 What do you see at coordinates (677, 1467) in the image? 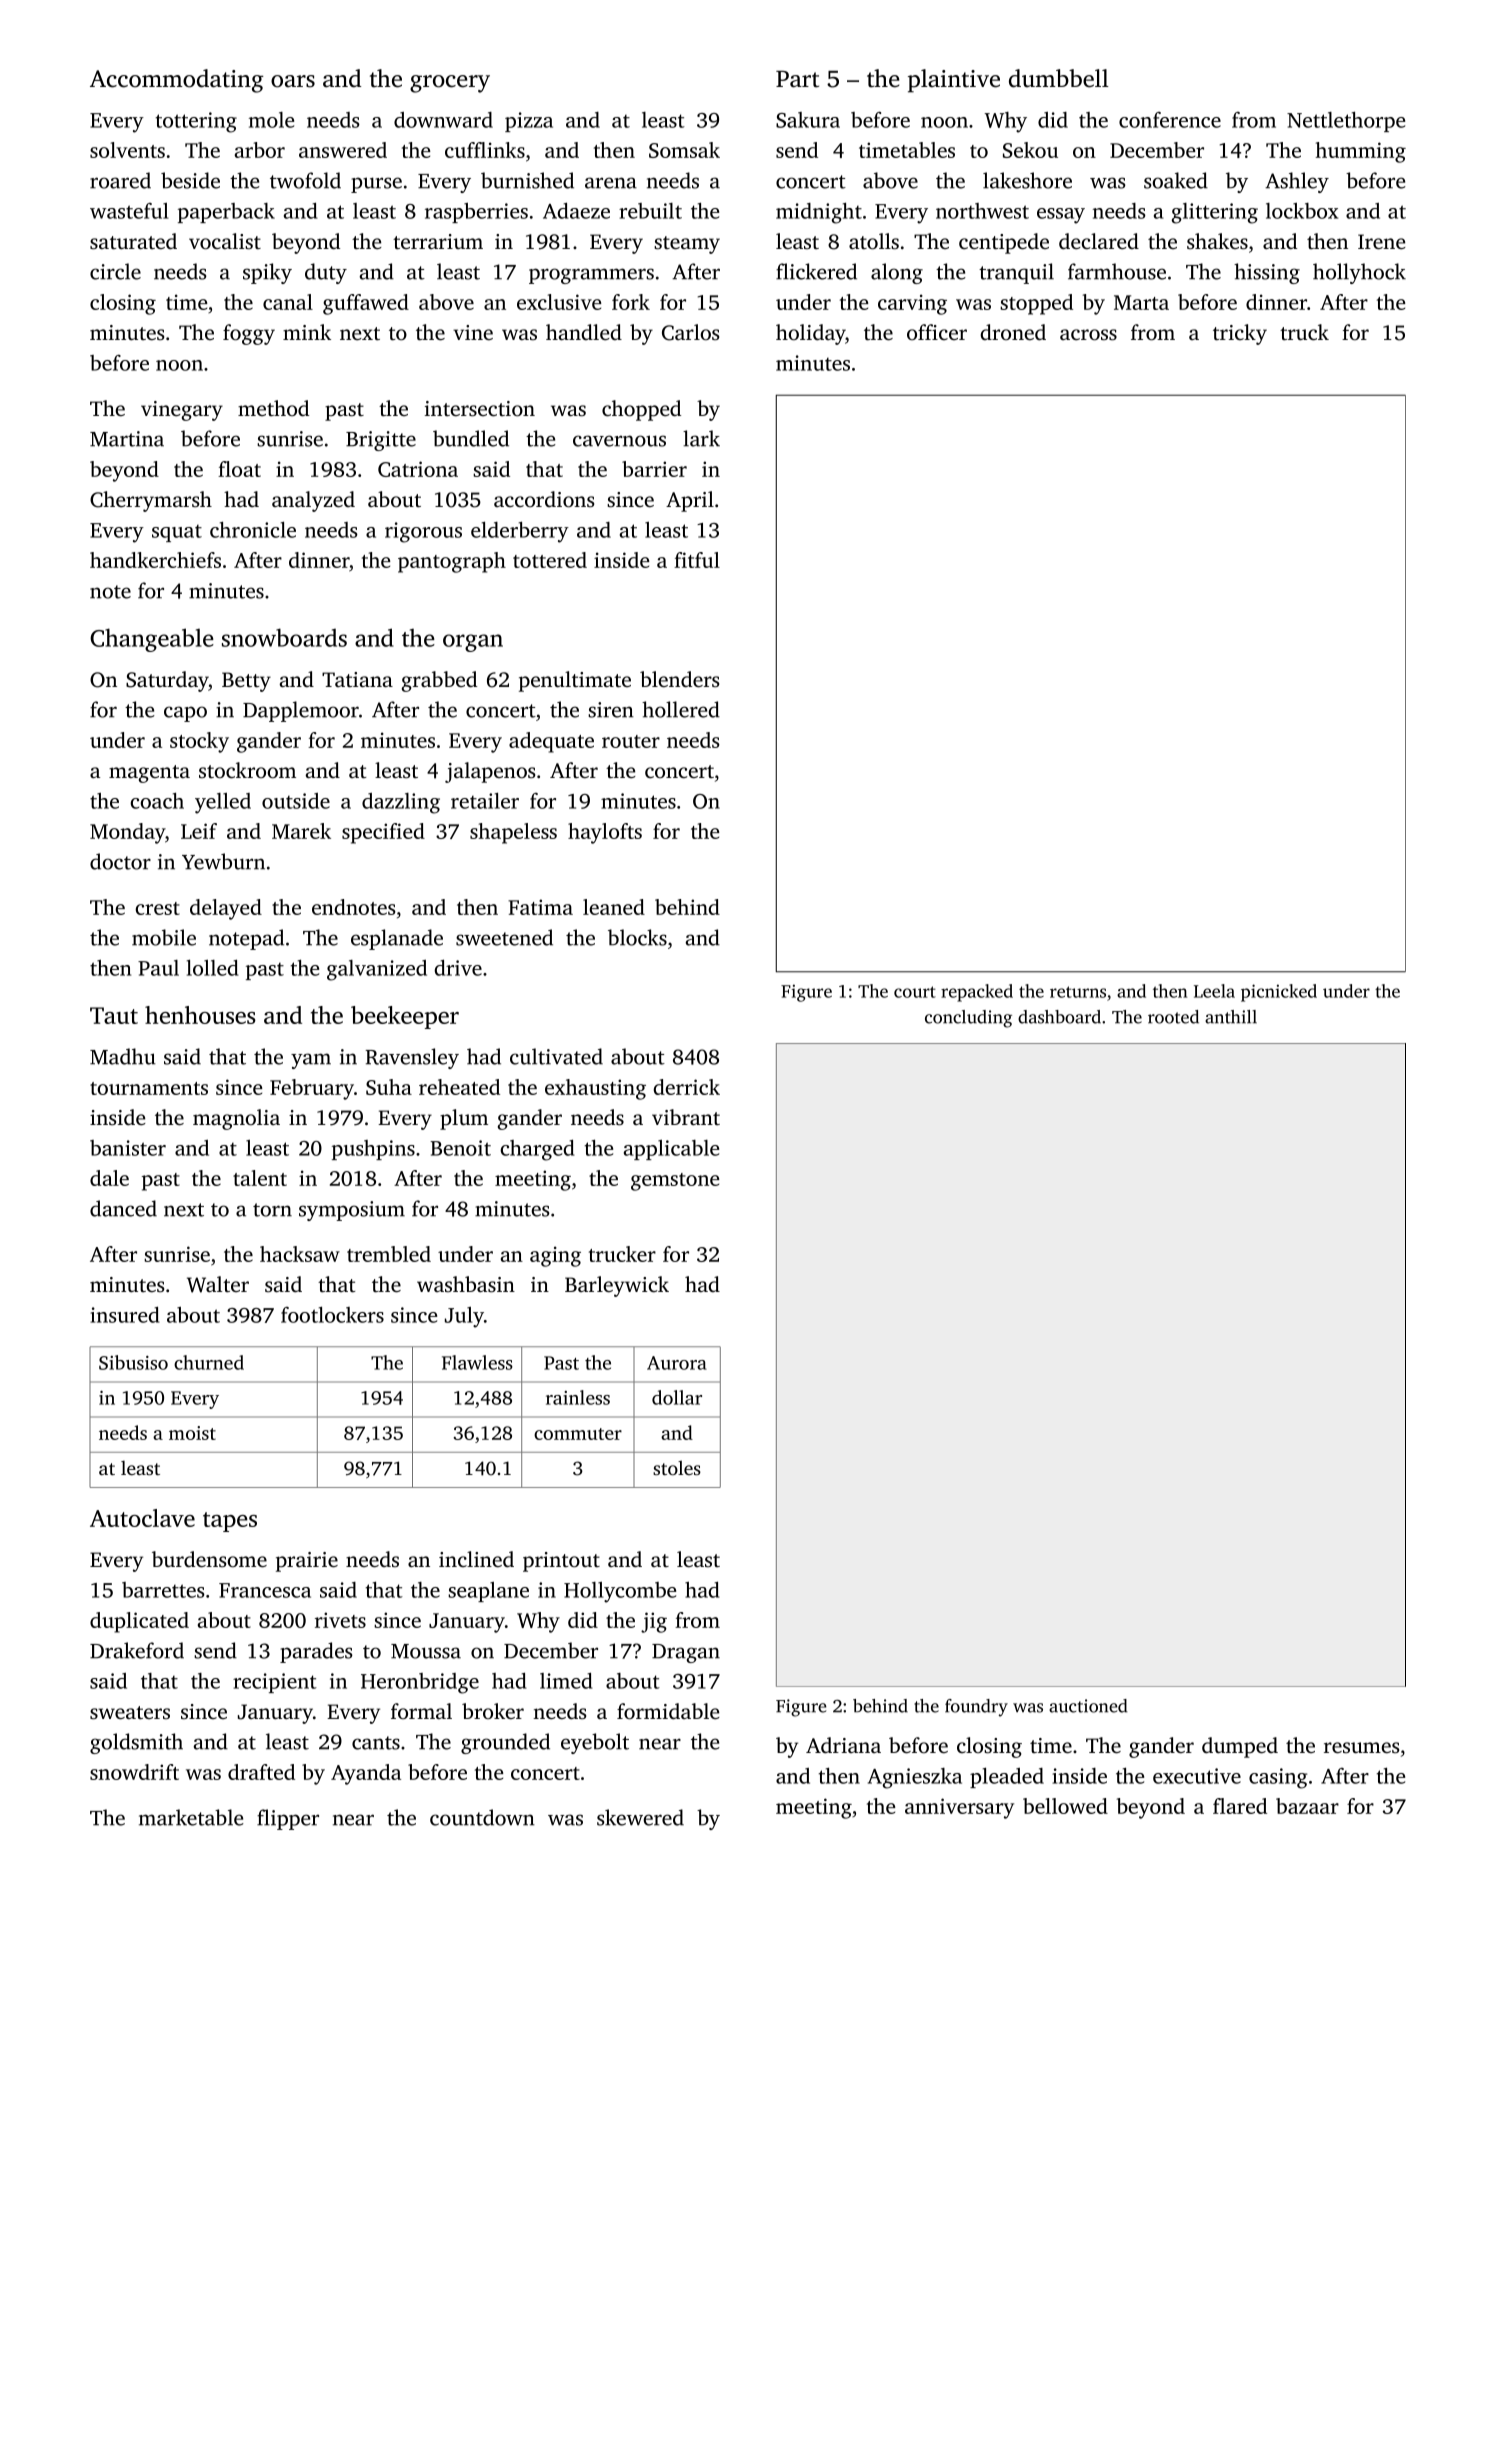
I see `stoles` at bounding box center [677, 1467].
